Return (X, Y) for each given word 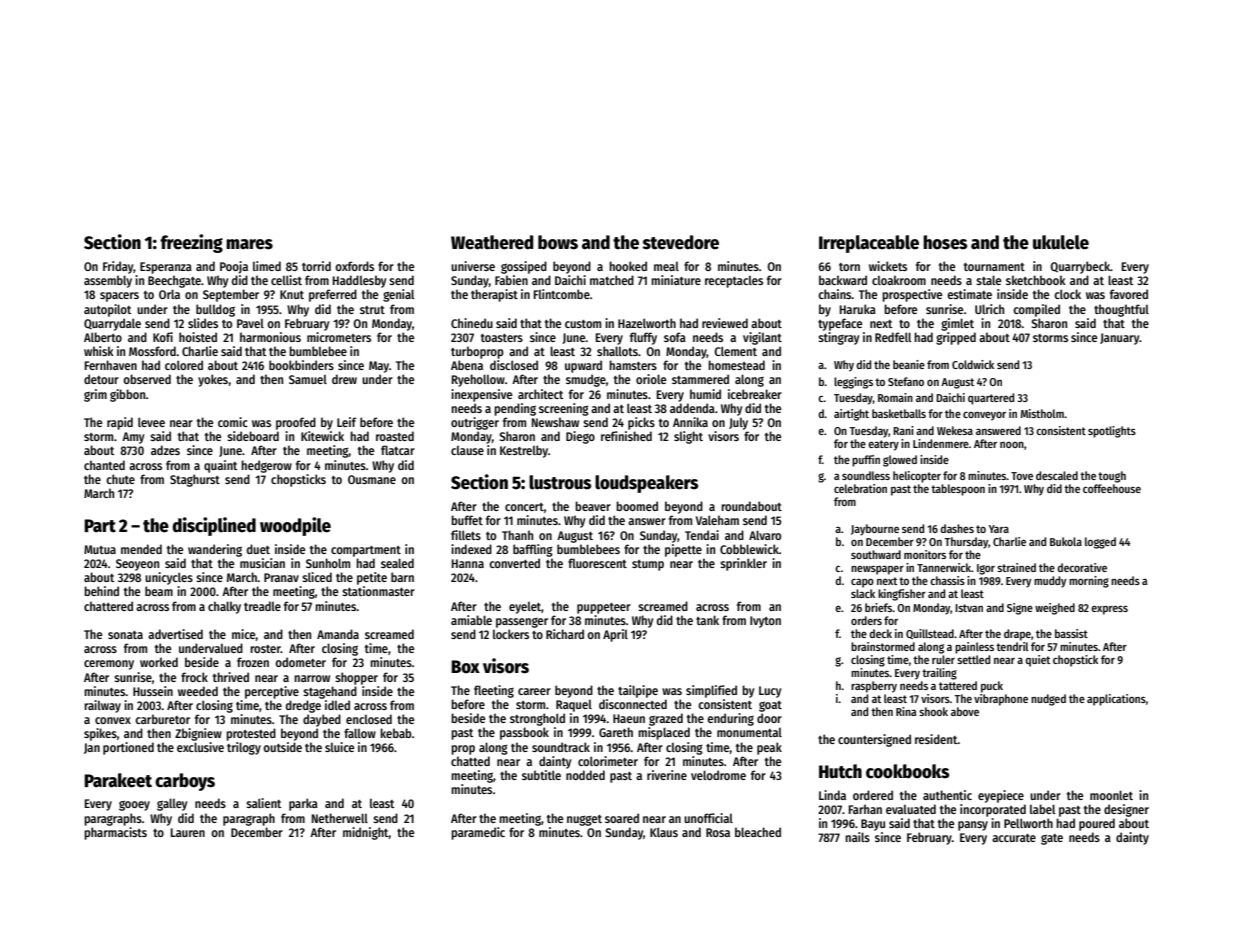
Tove (1022, 476)
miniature (676, 280)
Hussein (153, 691)
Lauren (188, 832)
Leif (347, 422)
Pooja (234, 267)
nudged (1048, 700)
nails (857, 837)
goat (770, 706)
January (1120, 339)
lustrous (560, 482)
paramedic (478, 833)
